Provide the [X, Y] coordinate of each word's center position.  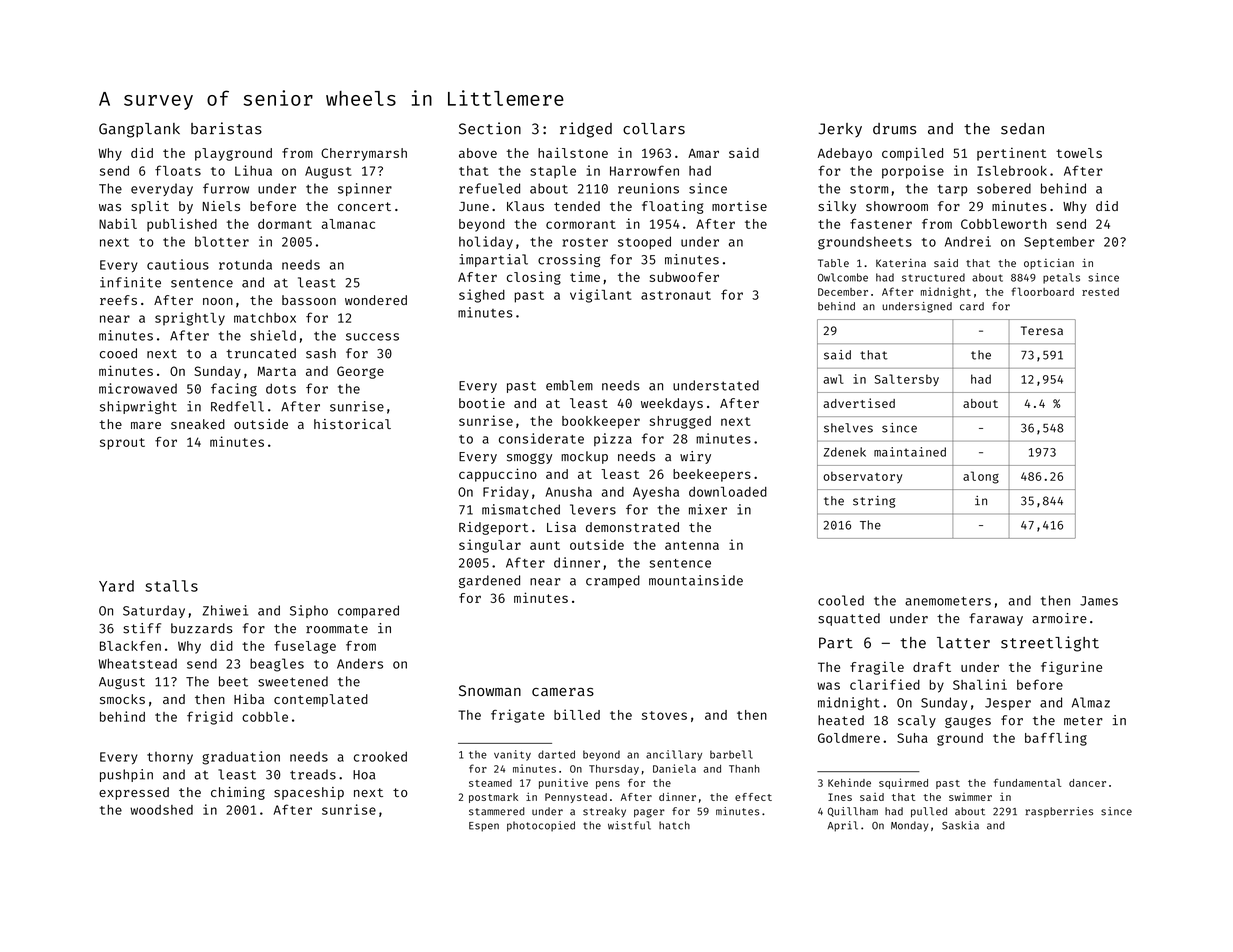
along [981, 477]
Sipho [309, 611]
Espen [484, 827]
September [1059, 242]
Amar [703, 153]
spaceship [309, 793]
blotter [222, 241]
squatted [849, 619]
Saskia [960, 825]
